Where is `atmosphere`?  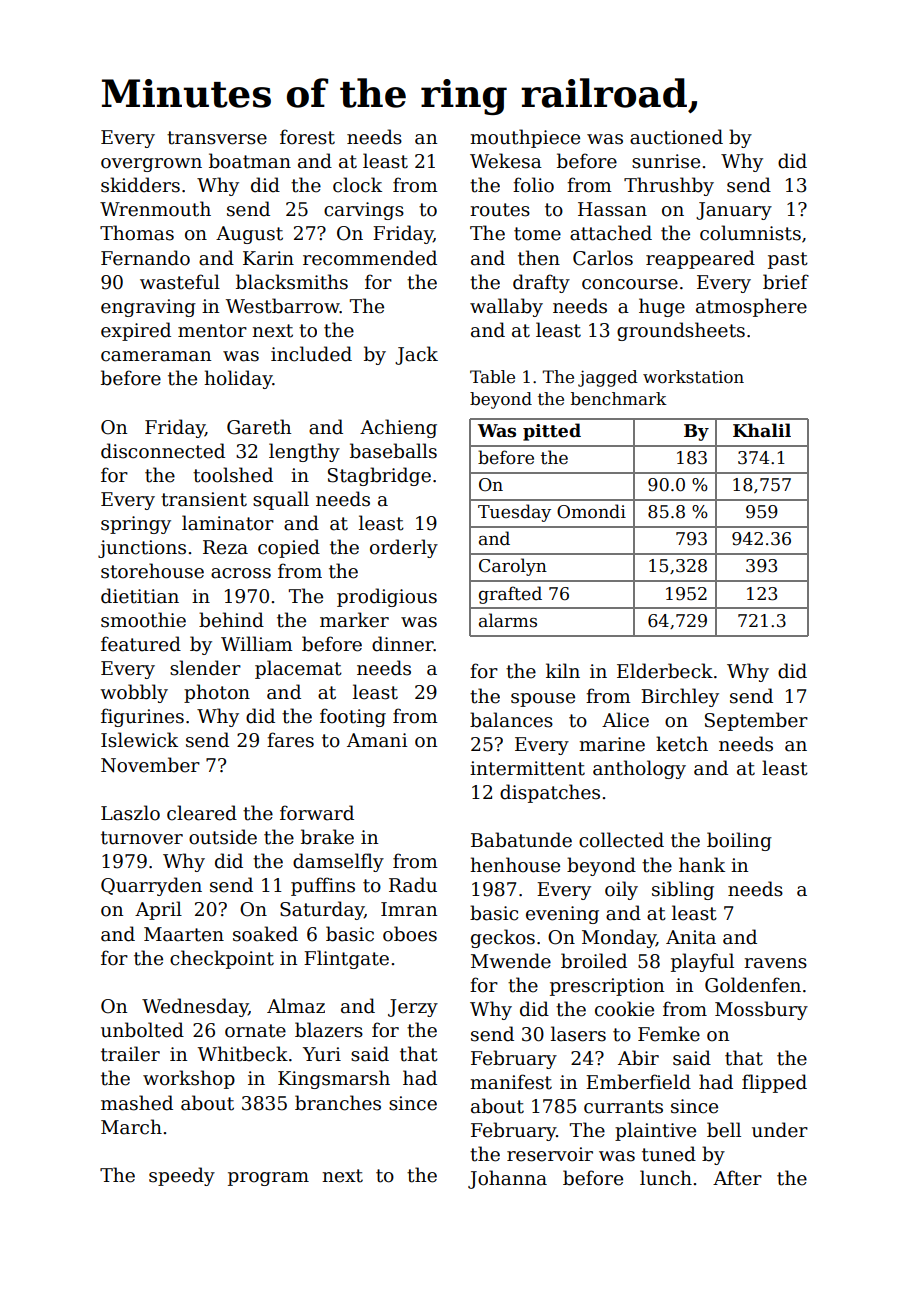 atmosphere is located at coordinates (751, 307).
